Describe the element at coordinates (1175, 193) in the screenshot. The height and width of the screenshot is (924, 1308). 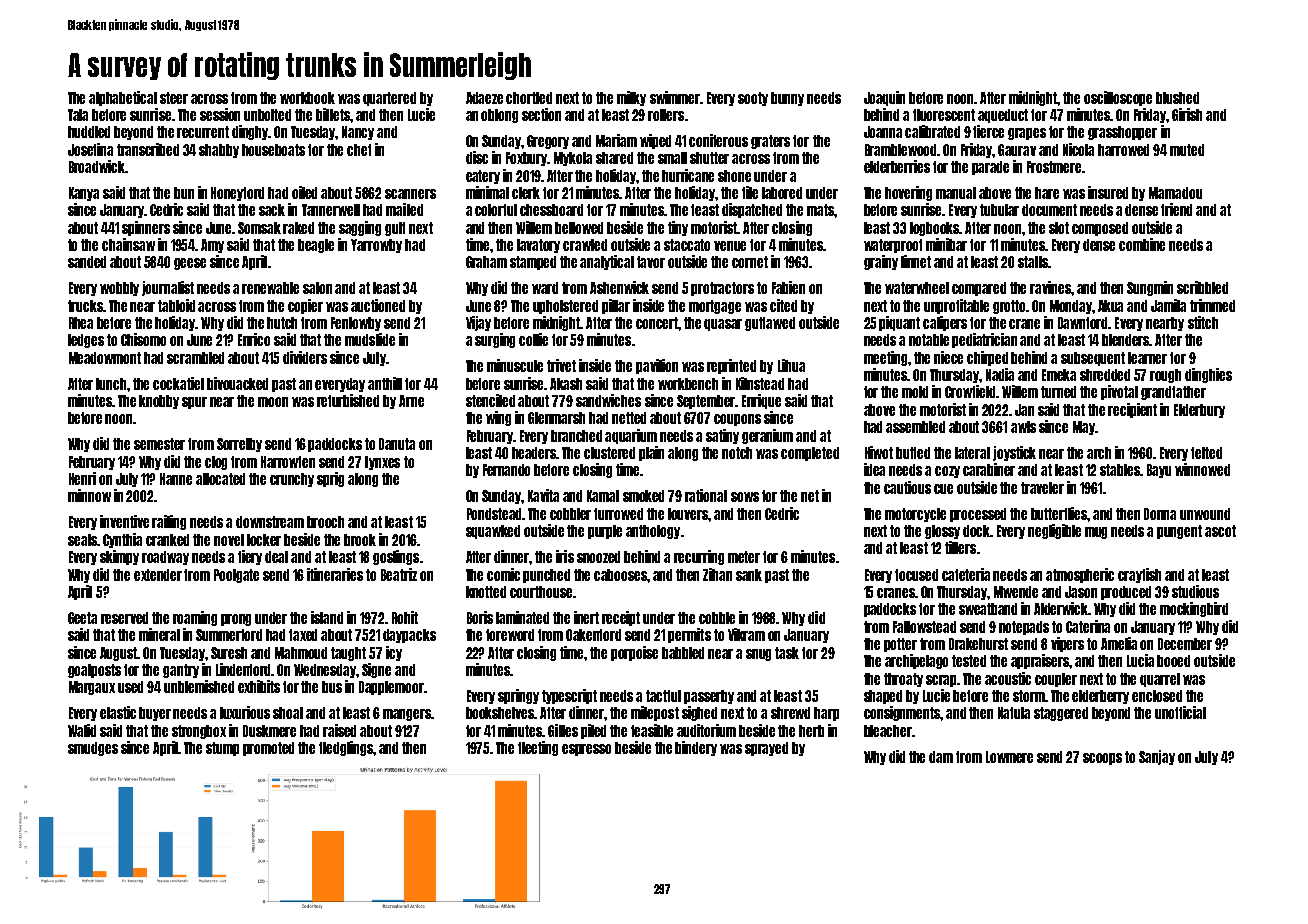
I see `Mamadou` at that location.
